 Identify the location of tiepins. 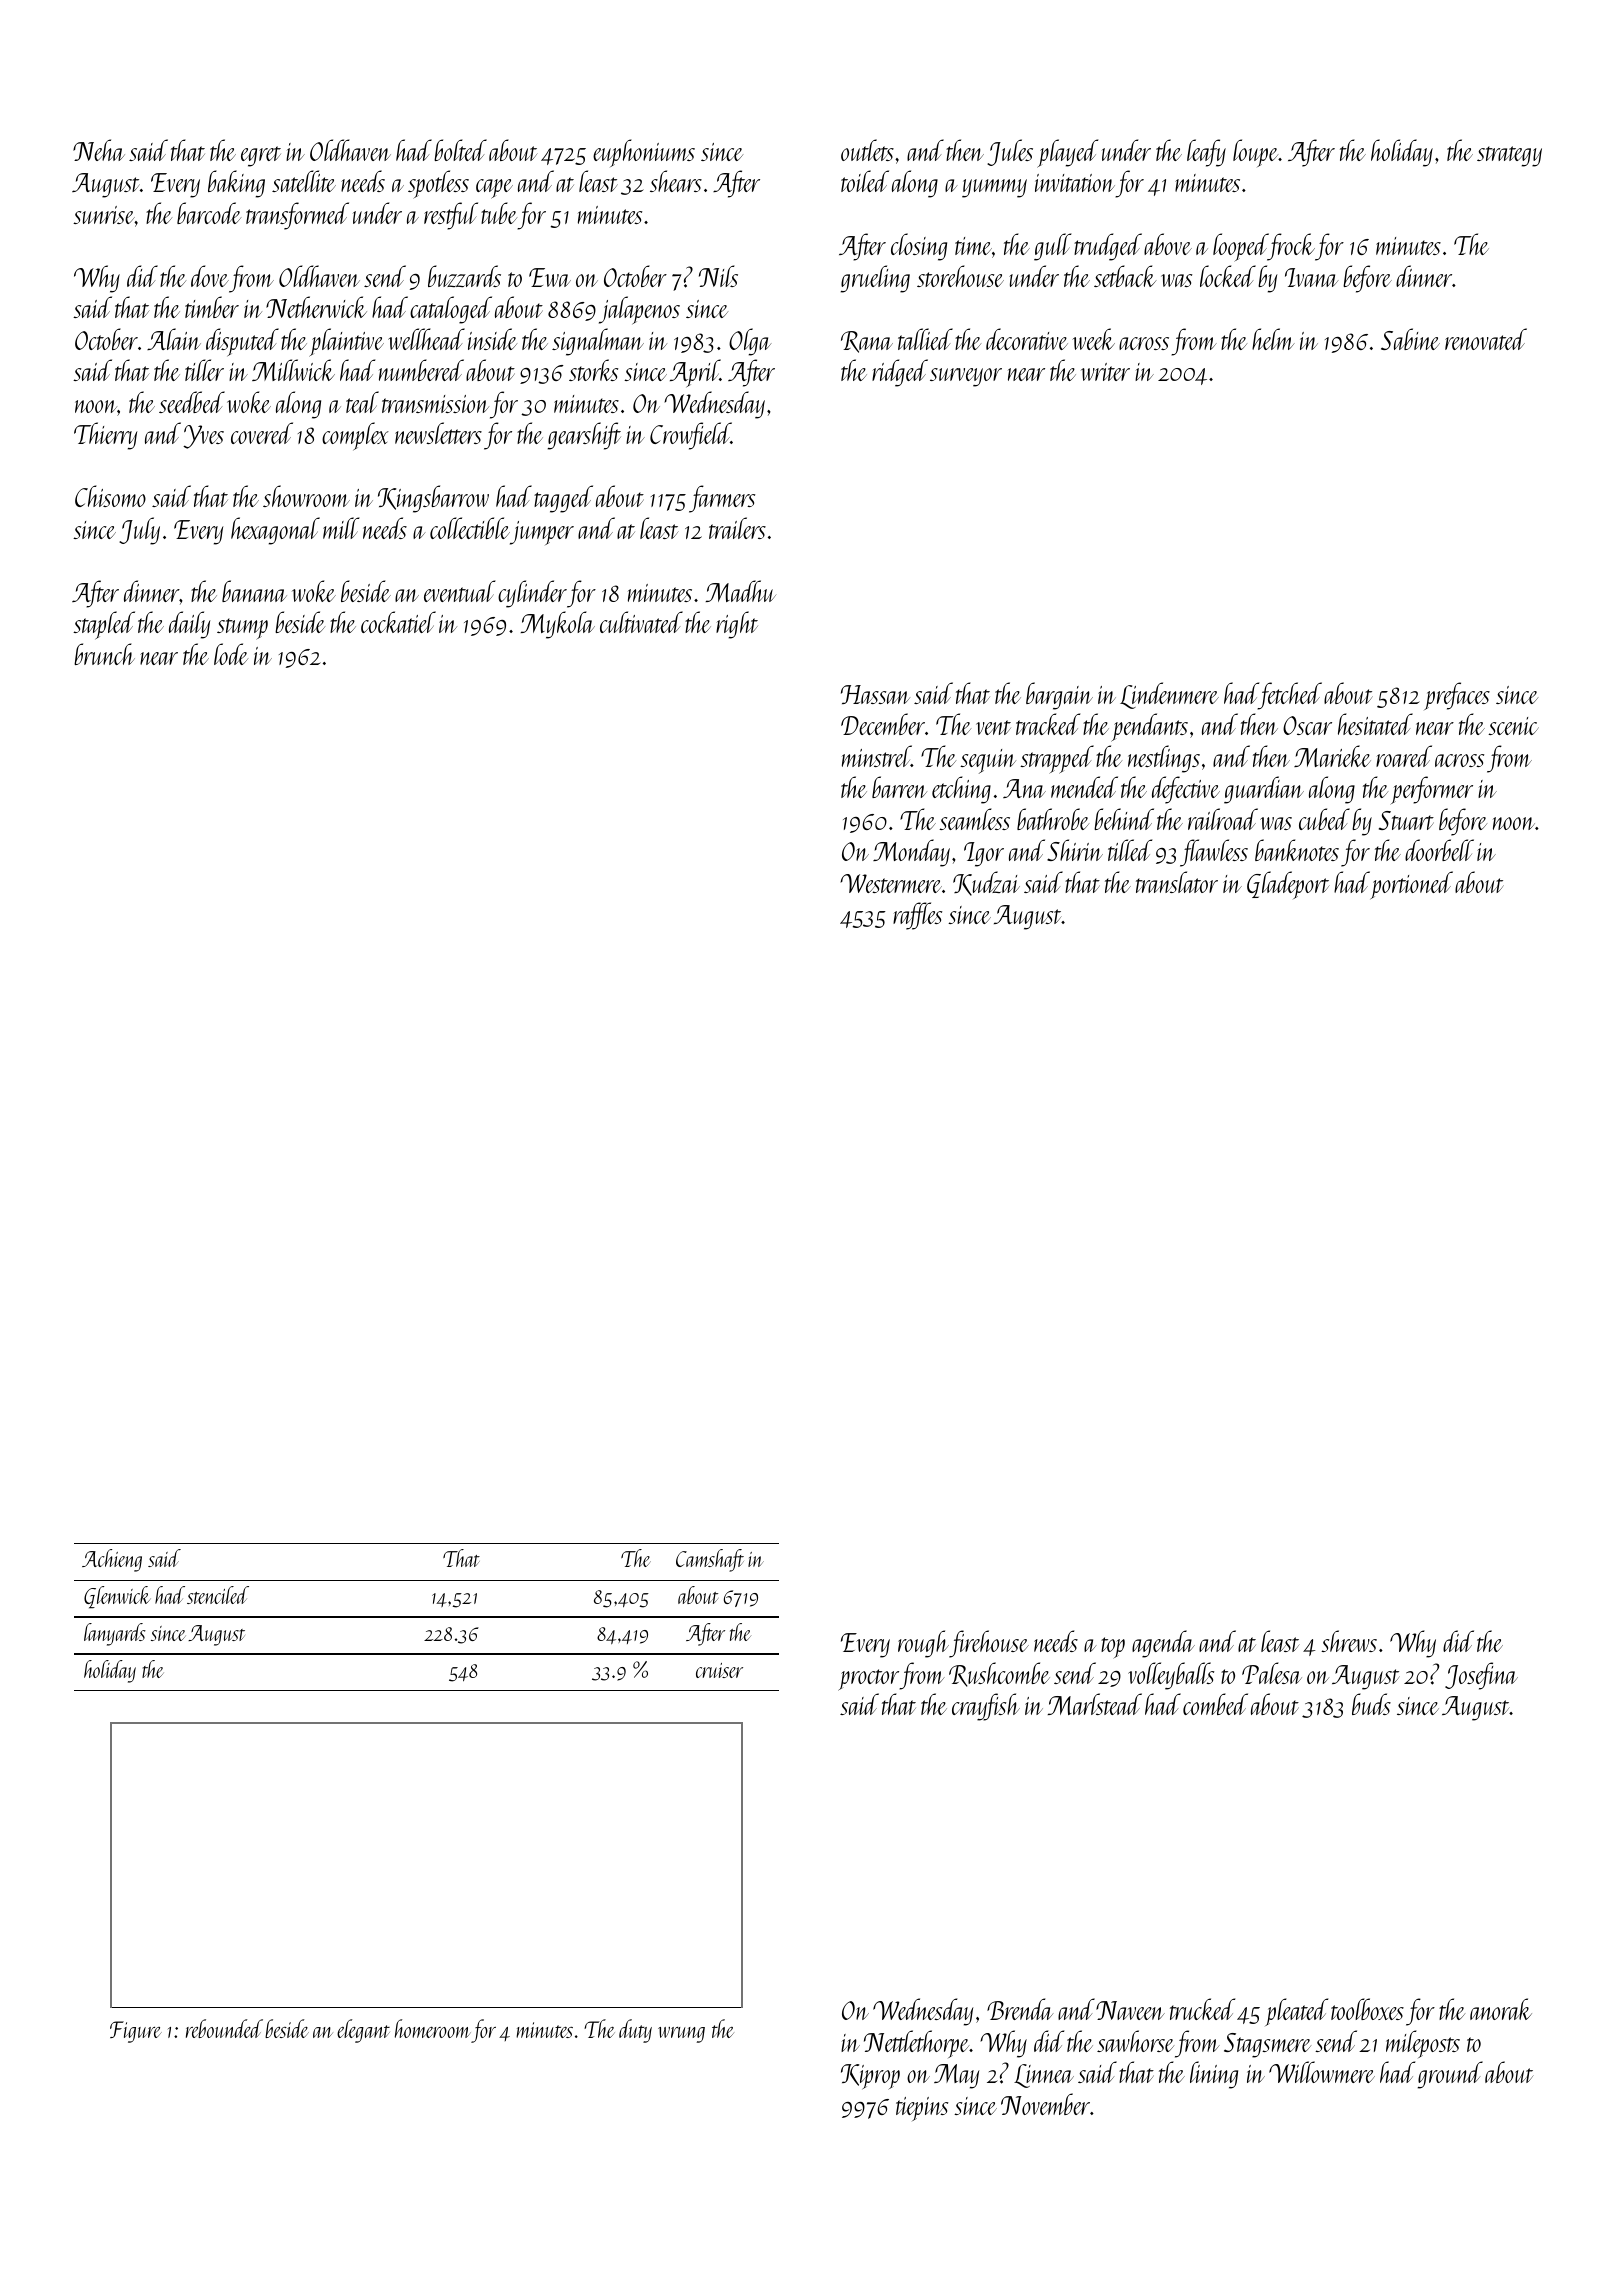
(922, 2109).
